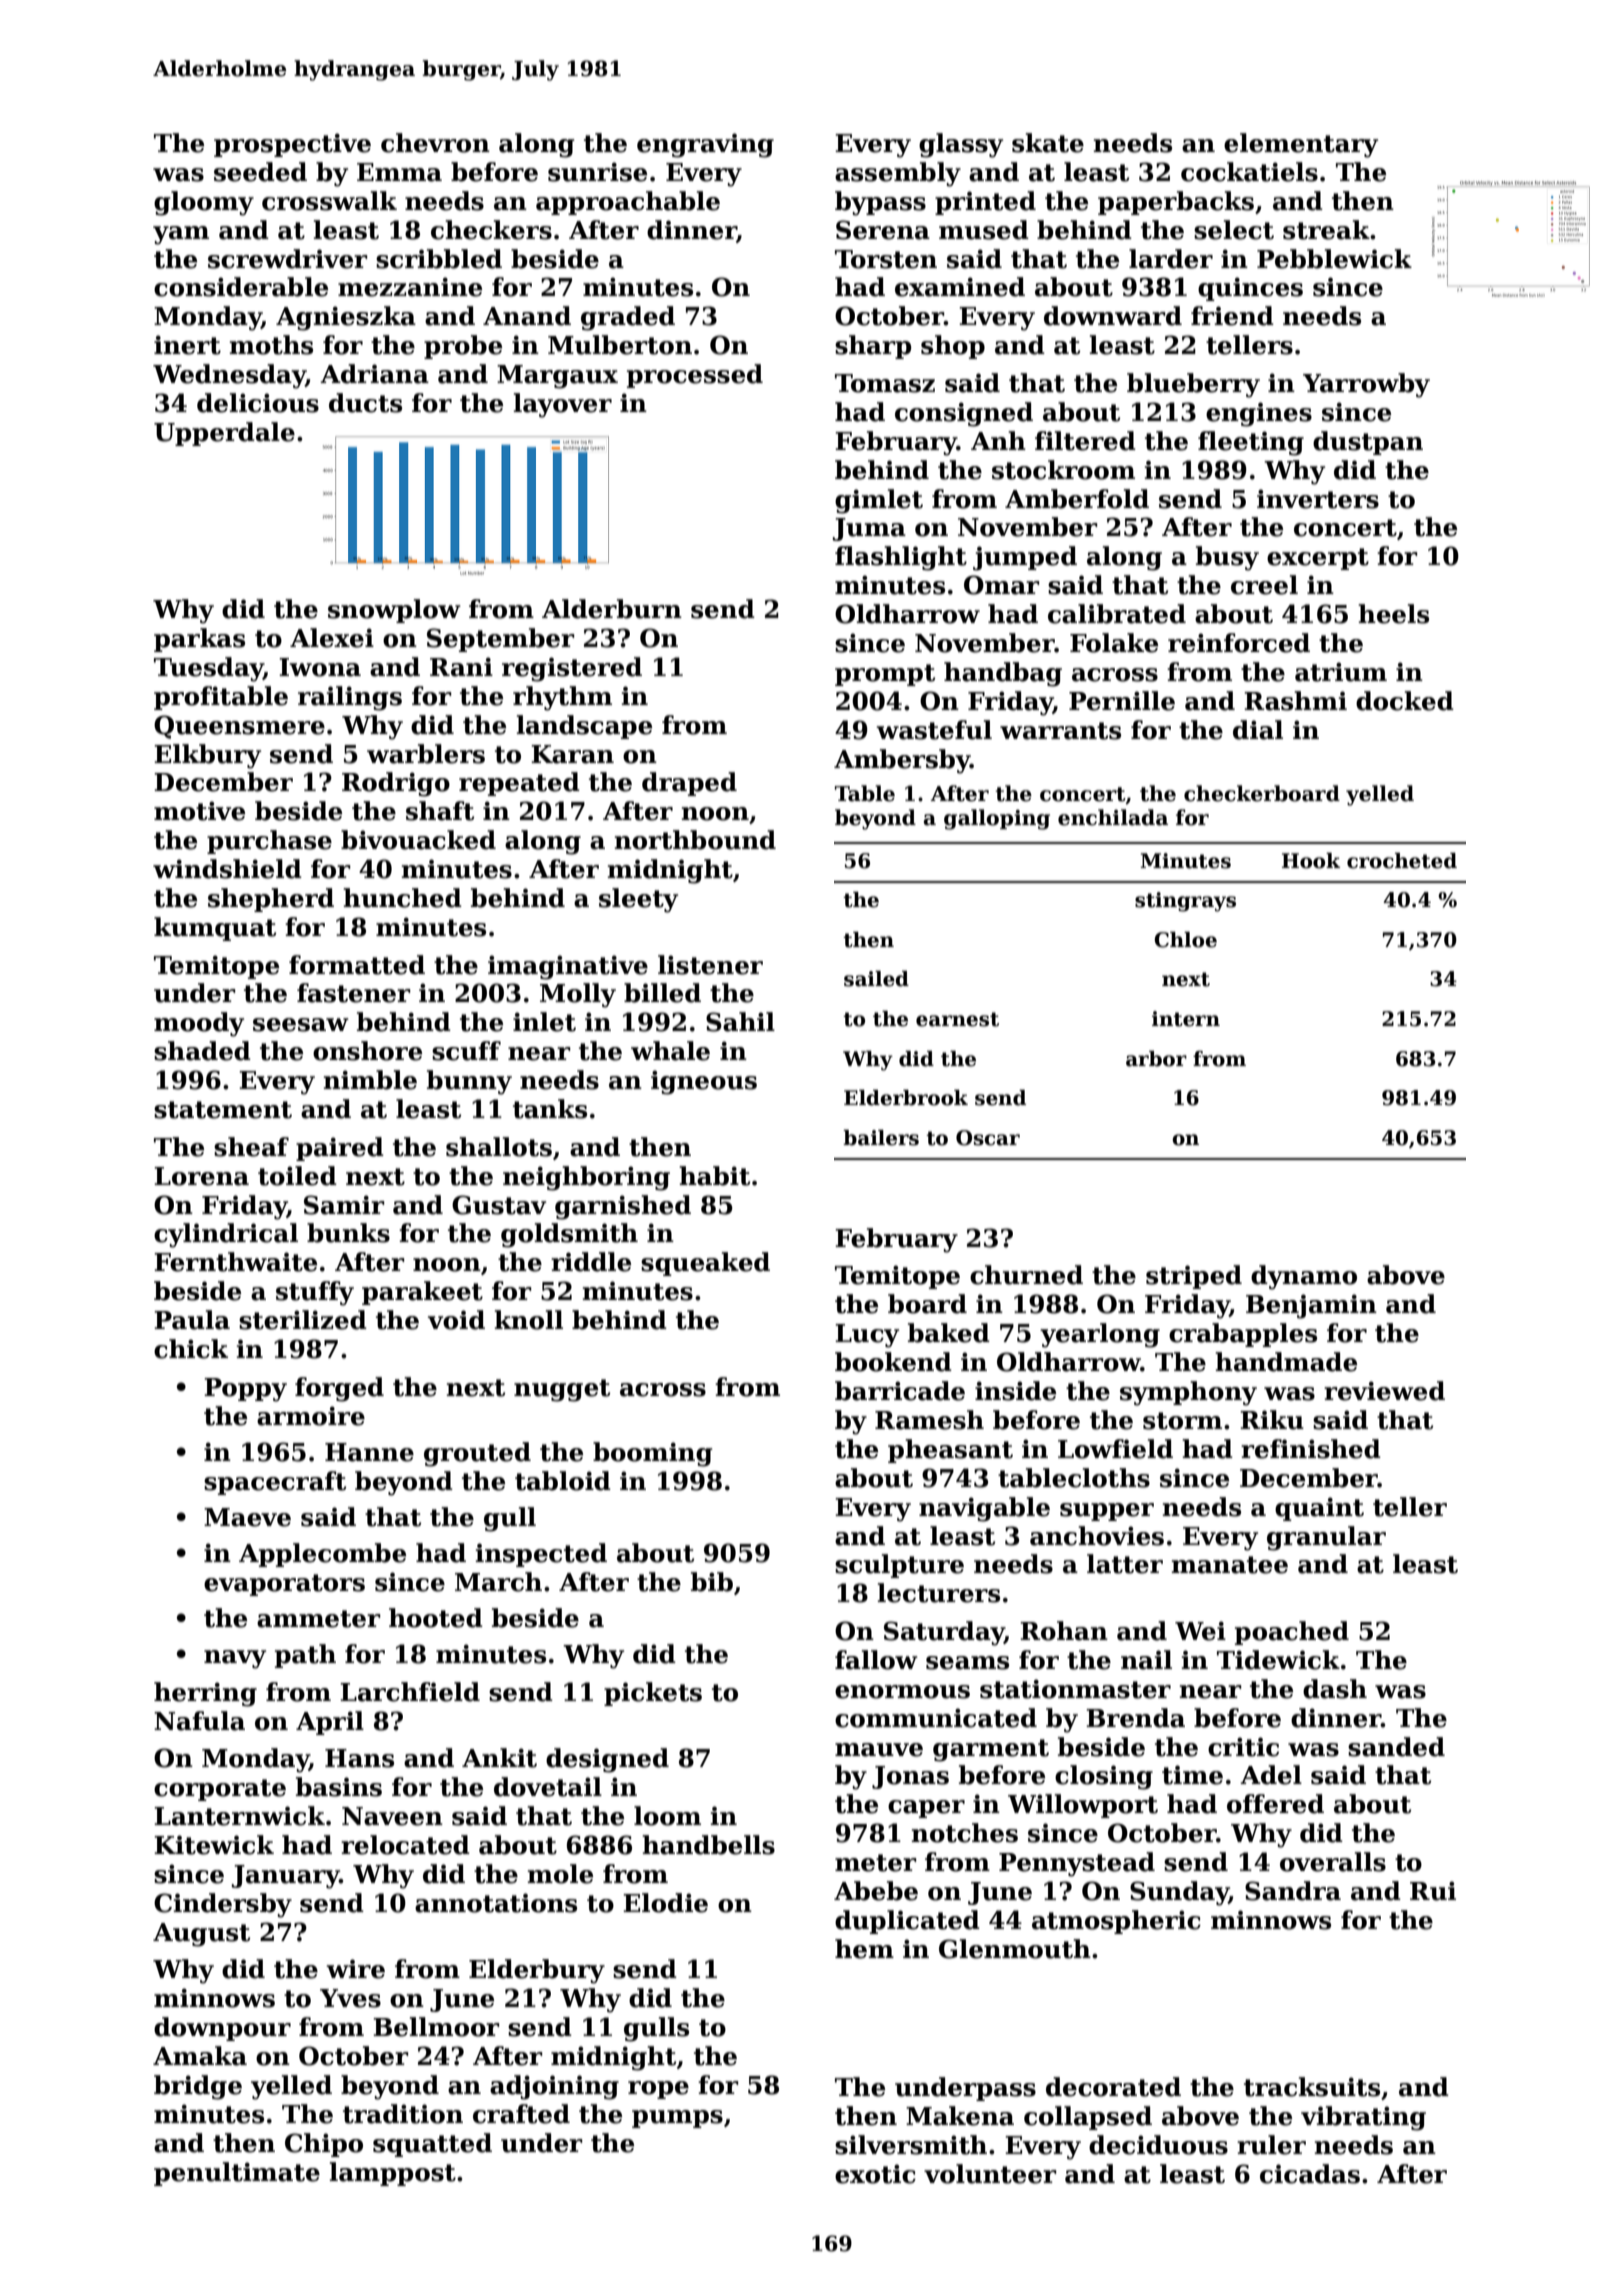  I want to click on granular, so click(1326, 1538).
